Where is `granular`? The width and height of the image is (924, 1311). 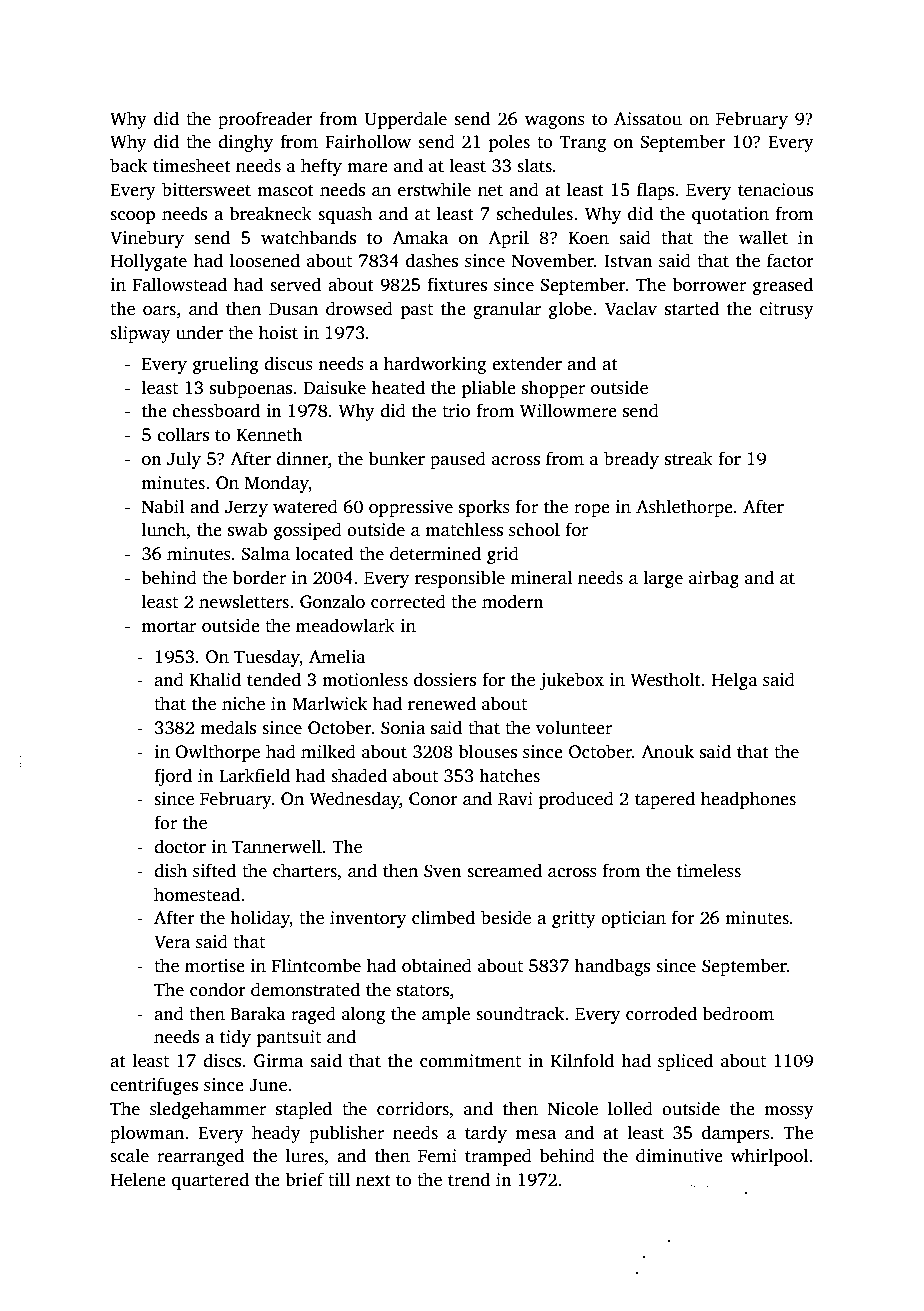
granular is located at coordinates (507, 310).
